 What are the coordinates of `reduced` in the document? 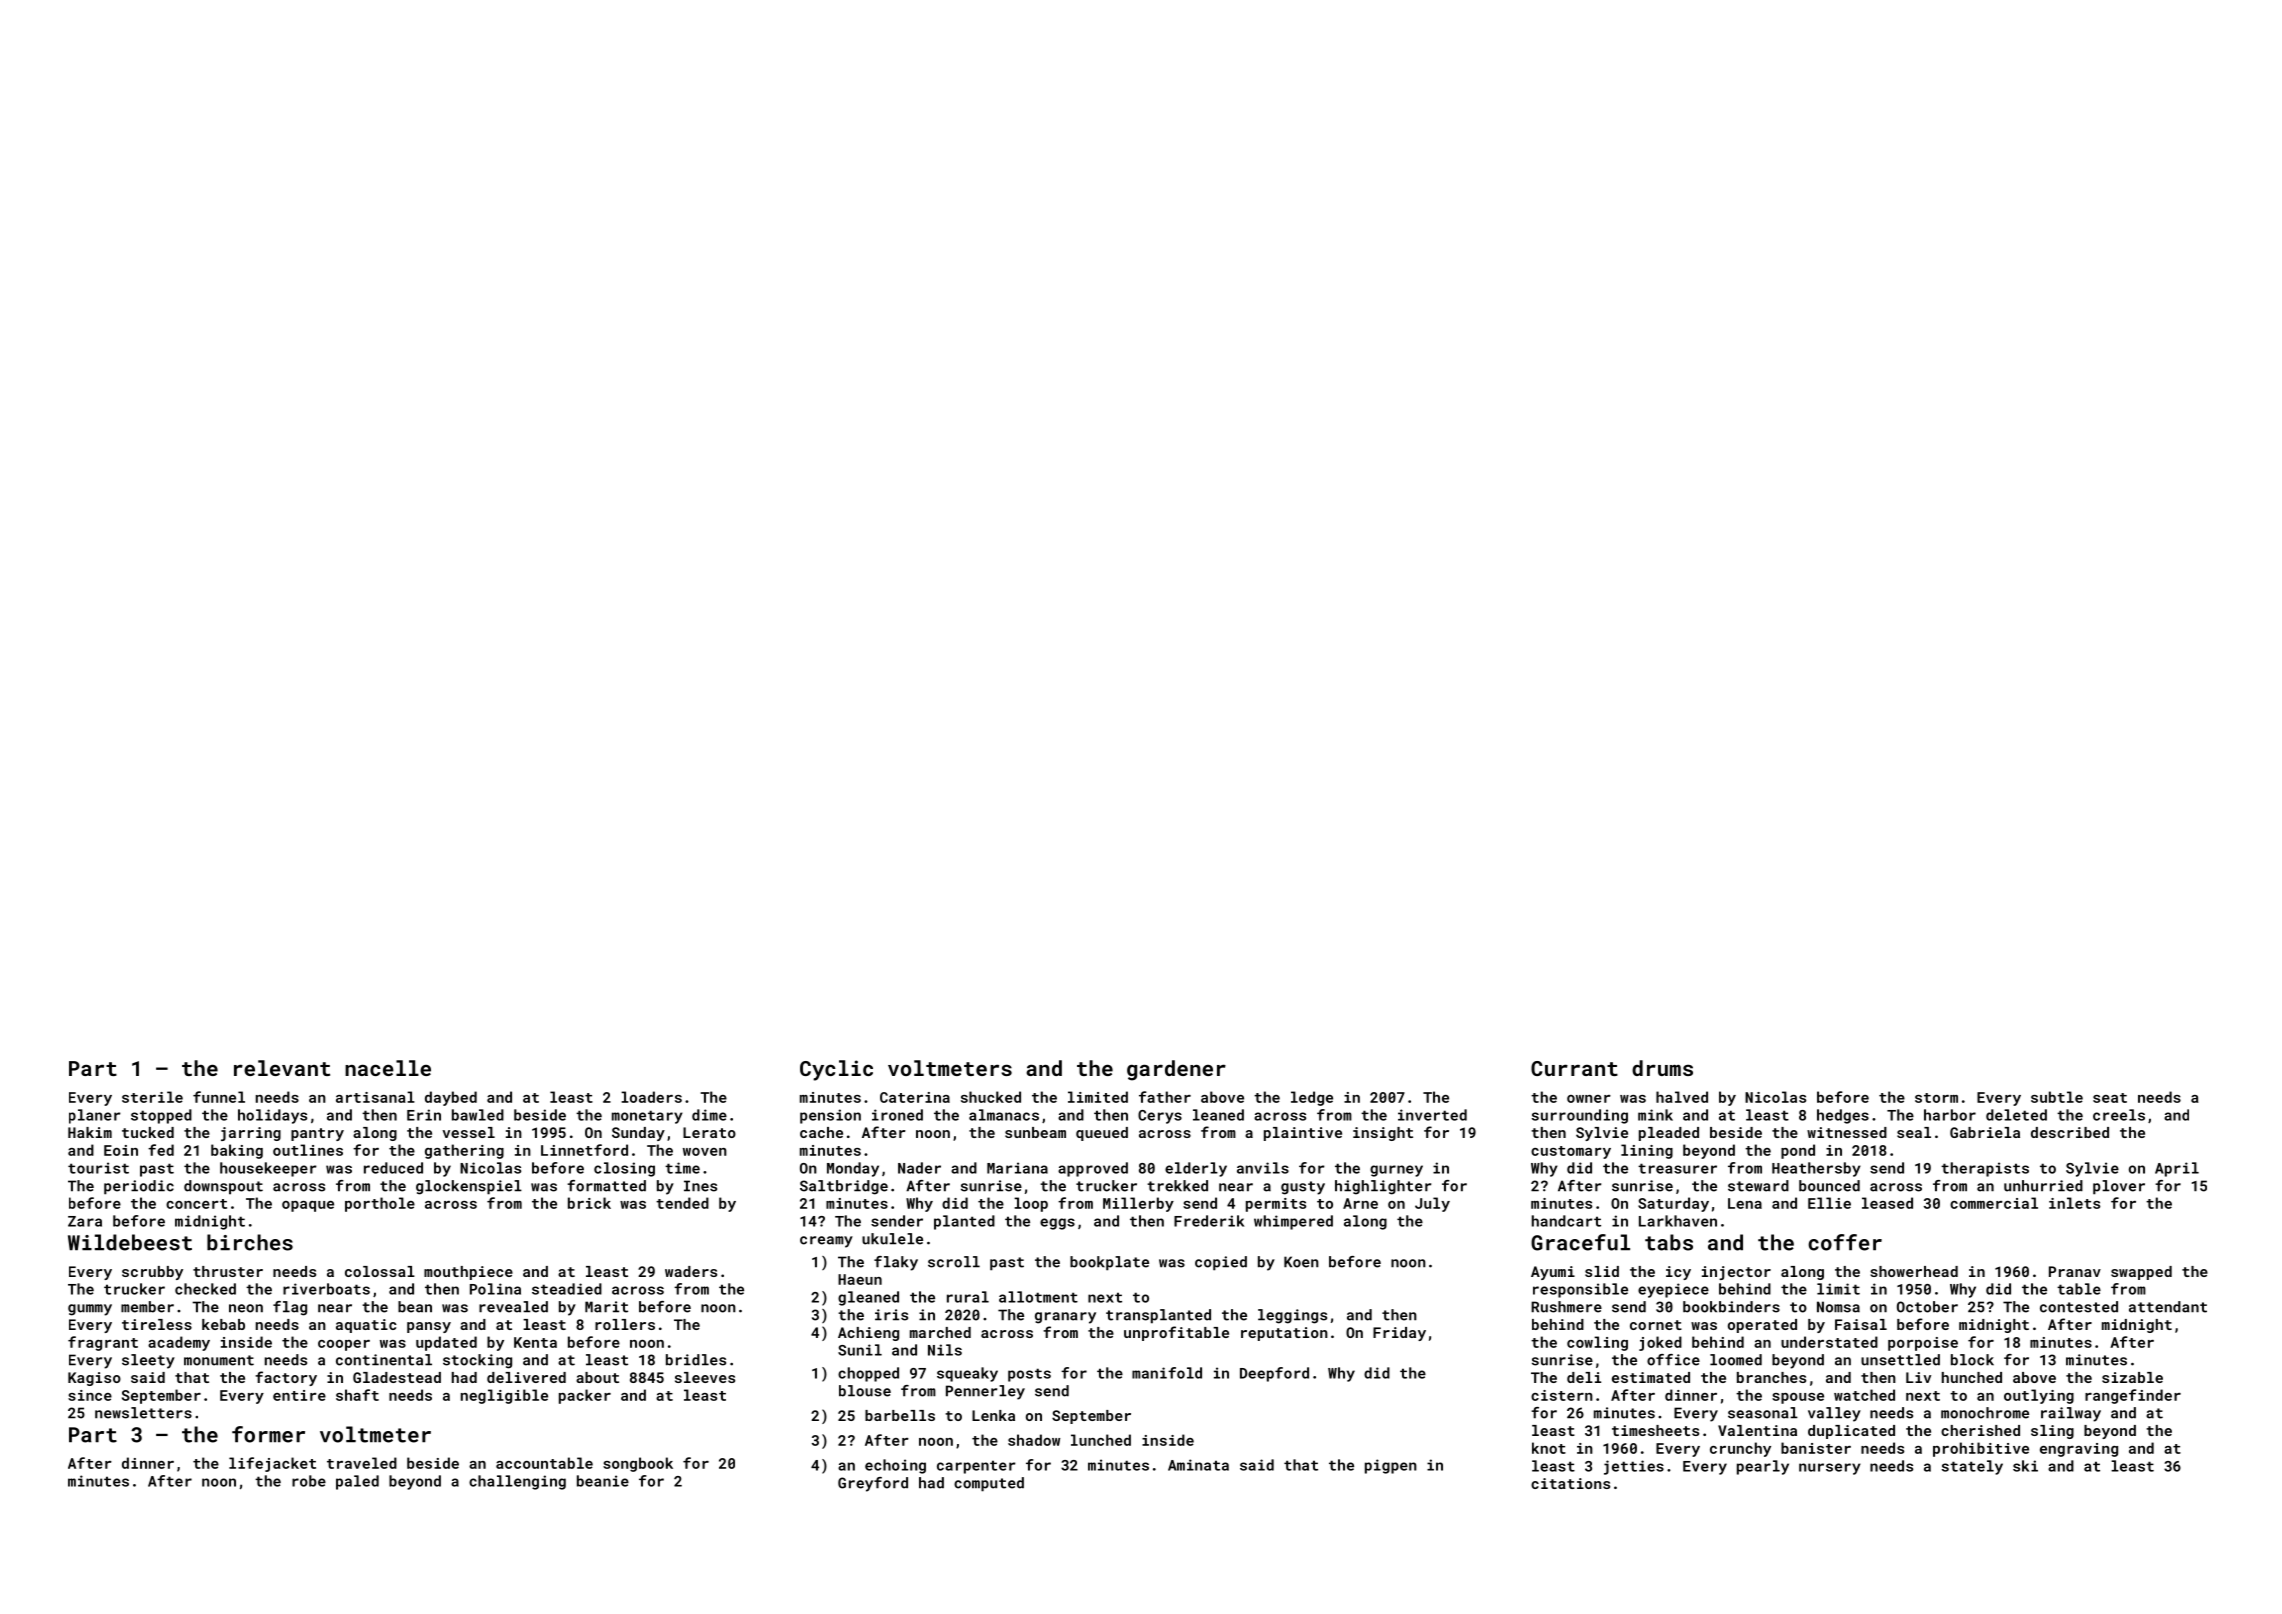 It's located at (393, 1168).
